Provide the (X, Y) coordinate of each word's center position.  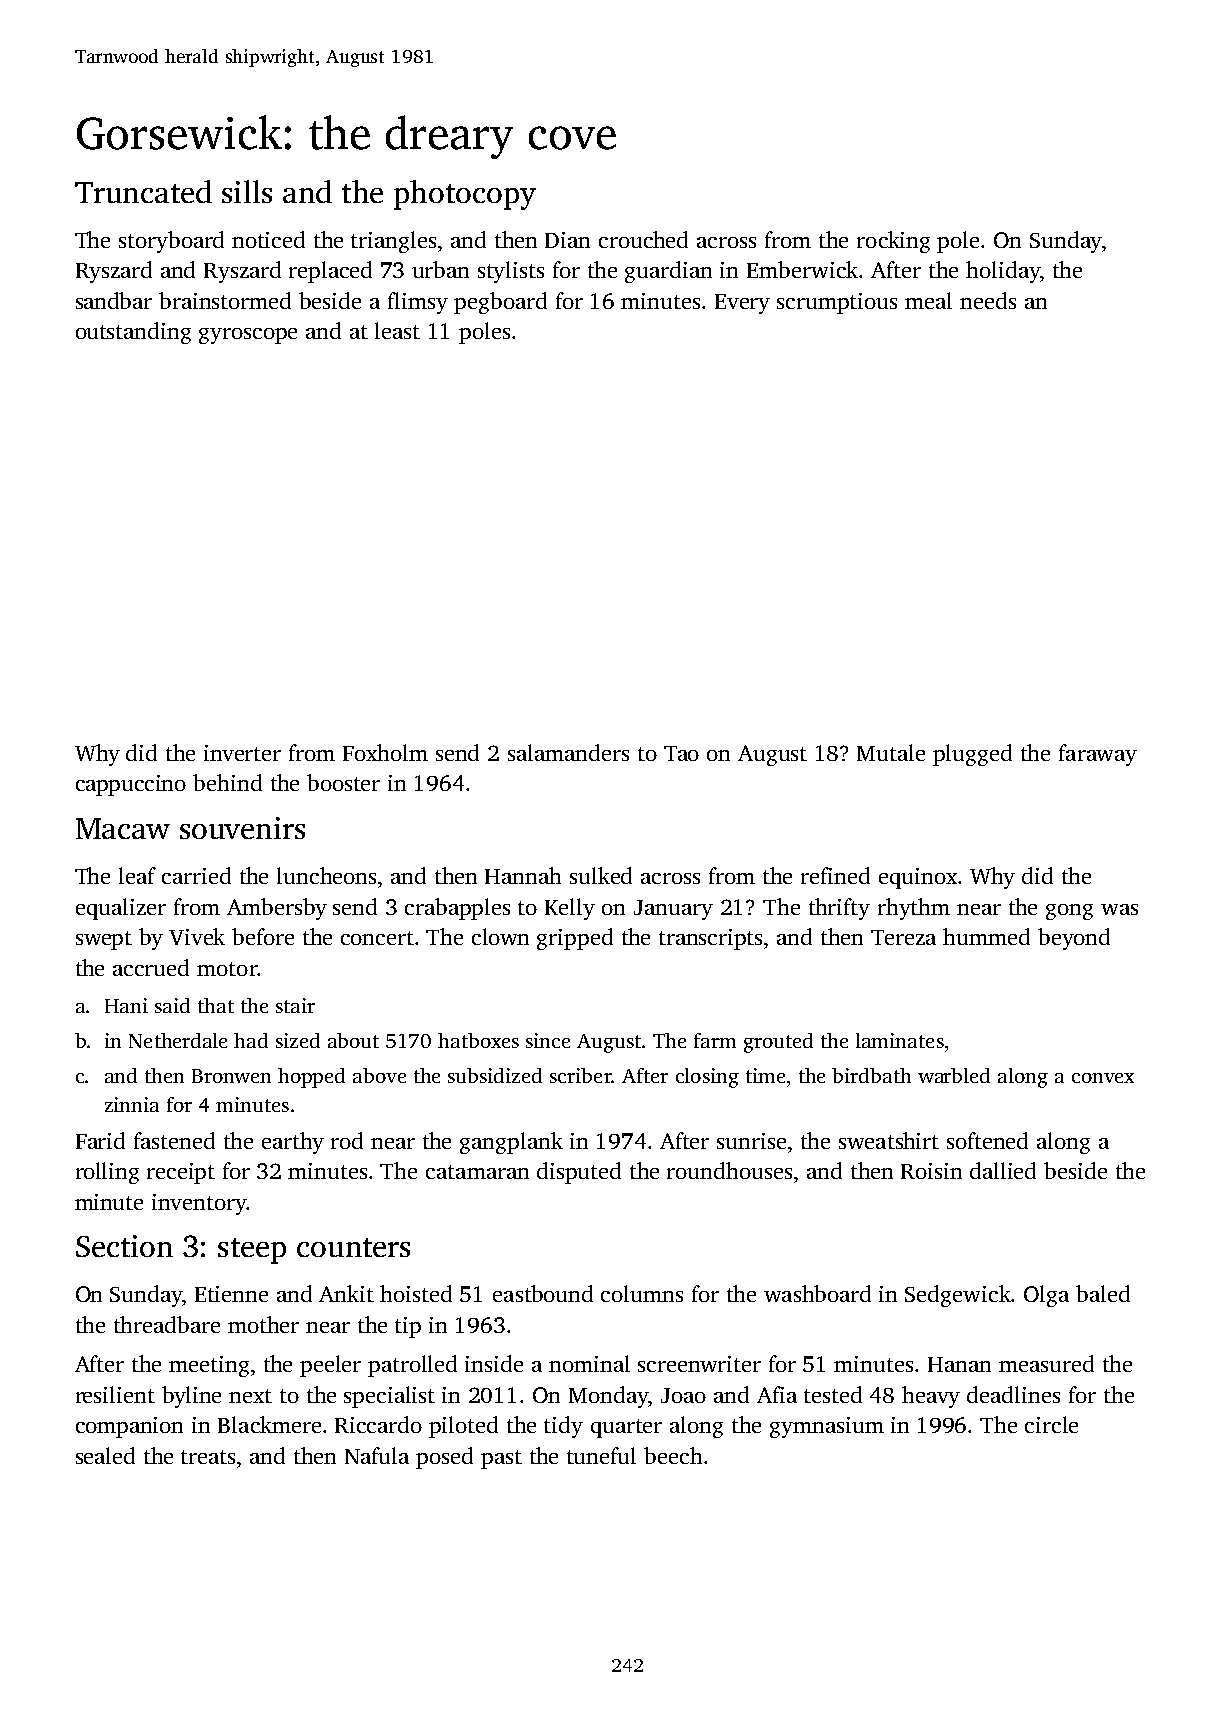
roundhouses (729, 1170)
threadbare (167, 1324)
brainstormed (225, 300)
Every (742, 304)
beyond (1074, 939)
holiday (1003, 272)
